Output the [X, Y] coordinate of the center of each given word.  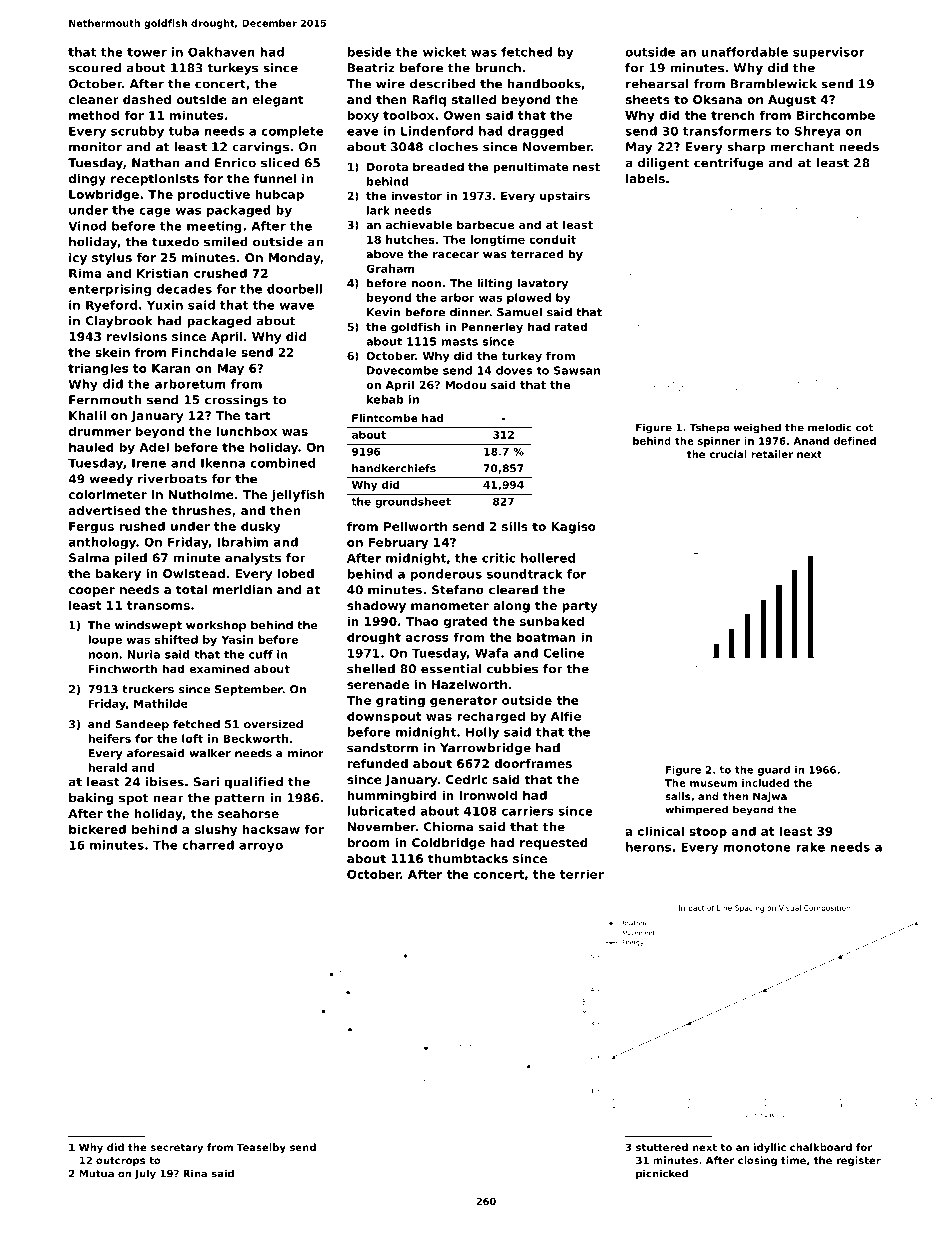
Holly [482, 733]
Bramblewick [774, 84]
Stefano [458, 590]
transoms [158, 605]
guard [773, 771]
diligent [663, 164]
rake [810, 847]
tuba [183, 131]
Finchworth [123, 668]
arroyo [261, 847]
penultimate [530, 168]
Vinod [87, 226]
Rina [195, 1173]
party [580, 607]
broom [369, 842]
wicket [444, 52]
